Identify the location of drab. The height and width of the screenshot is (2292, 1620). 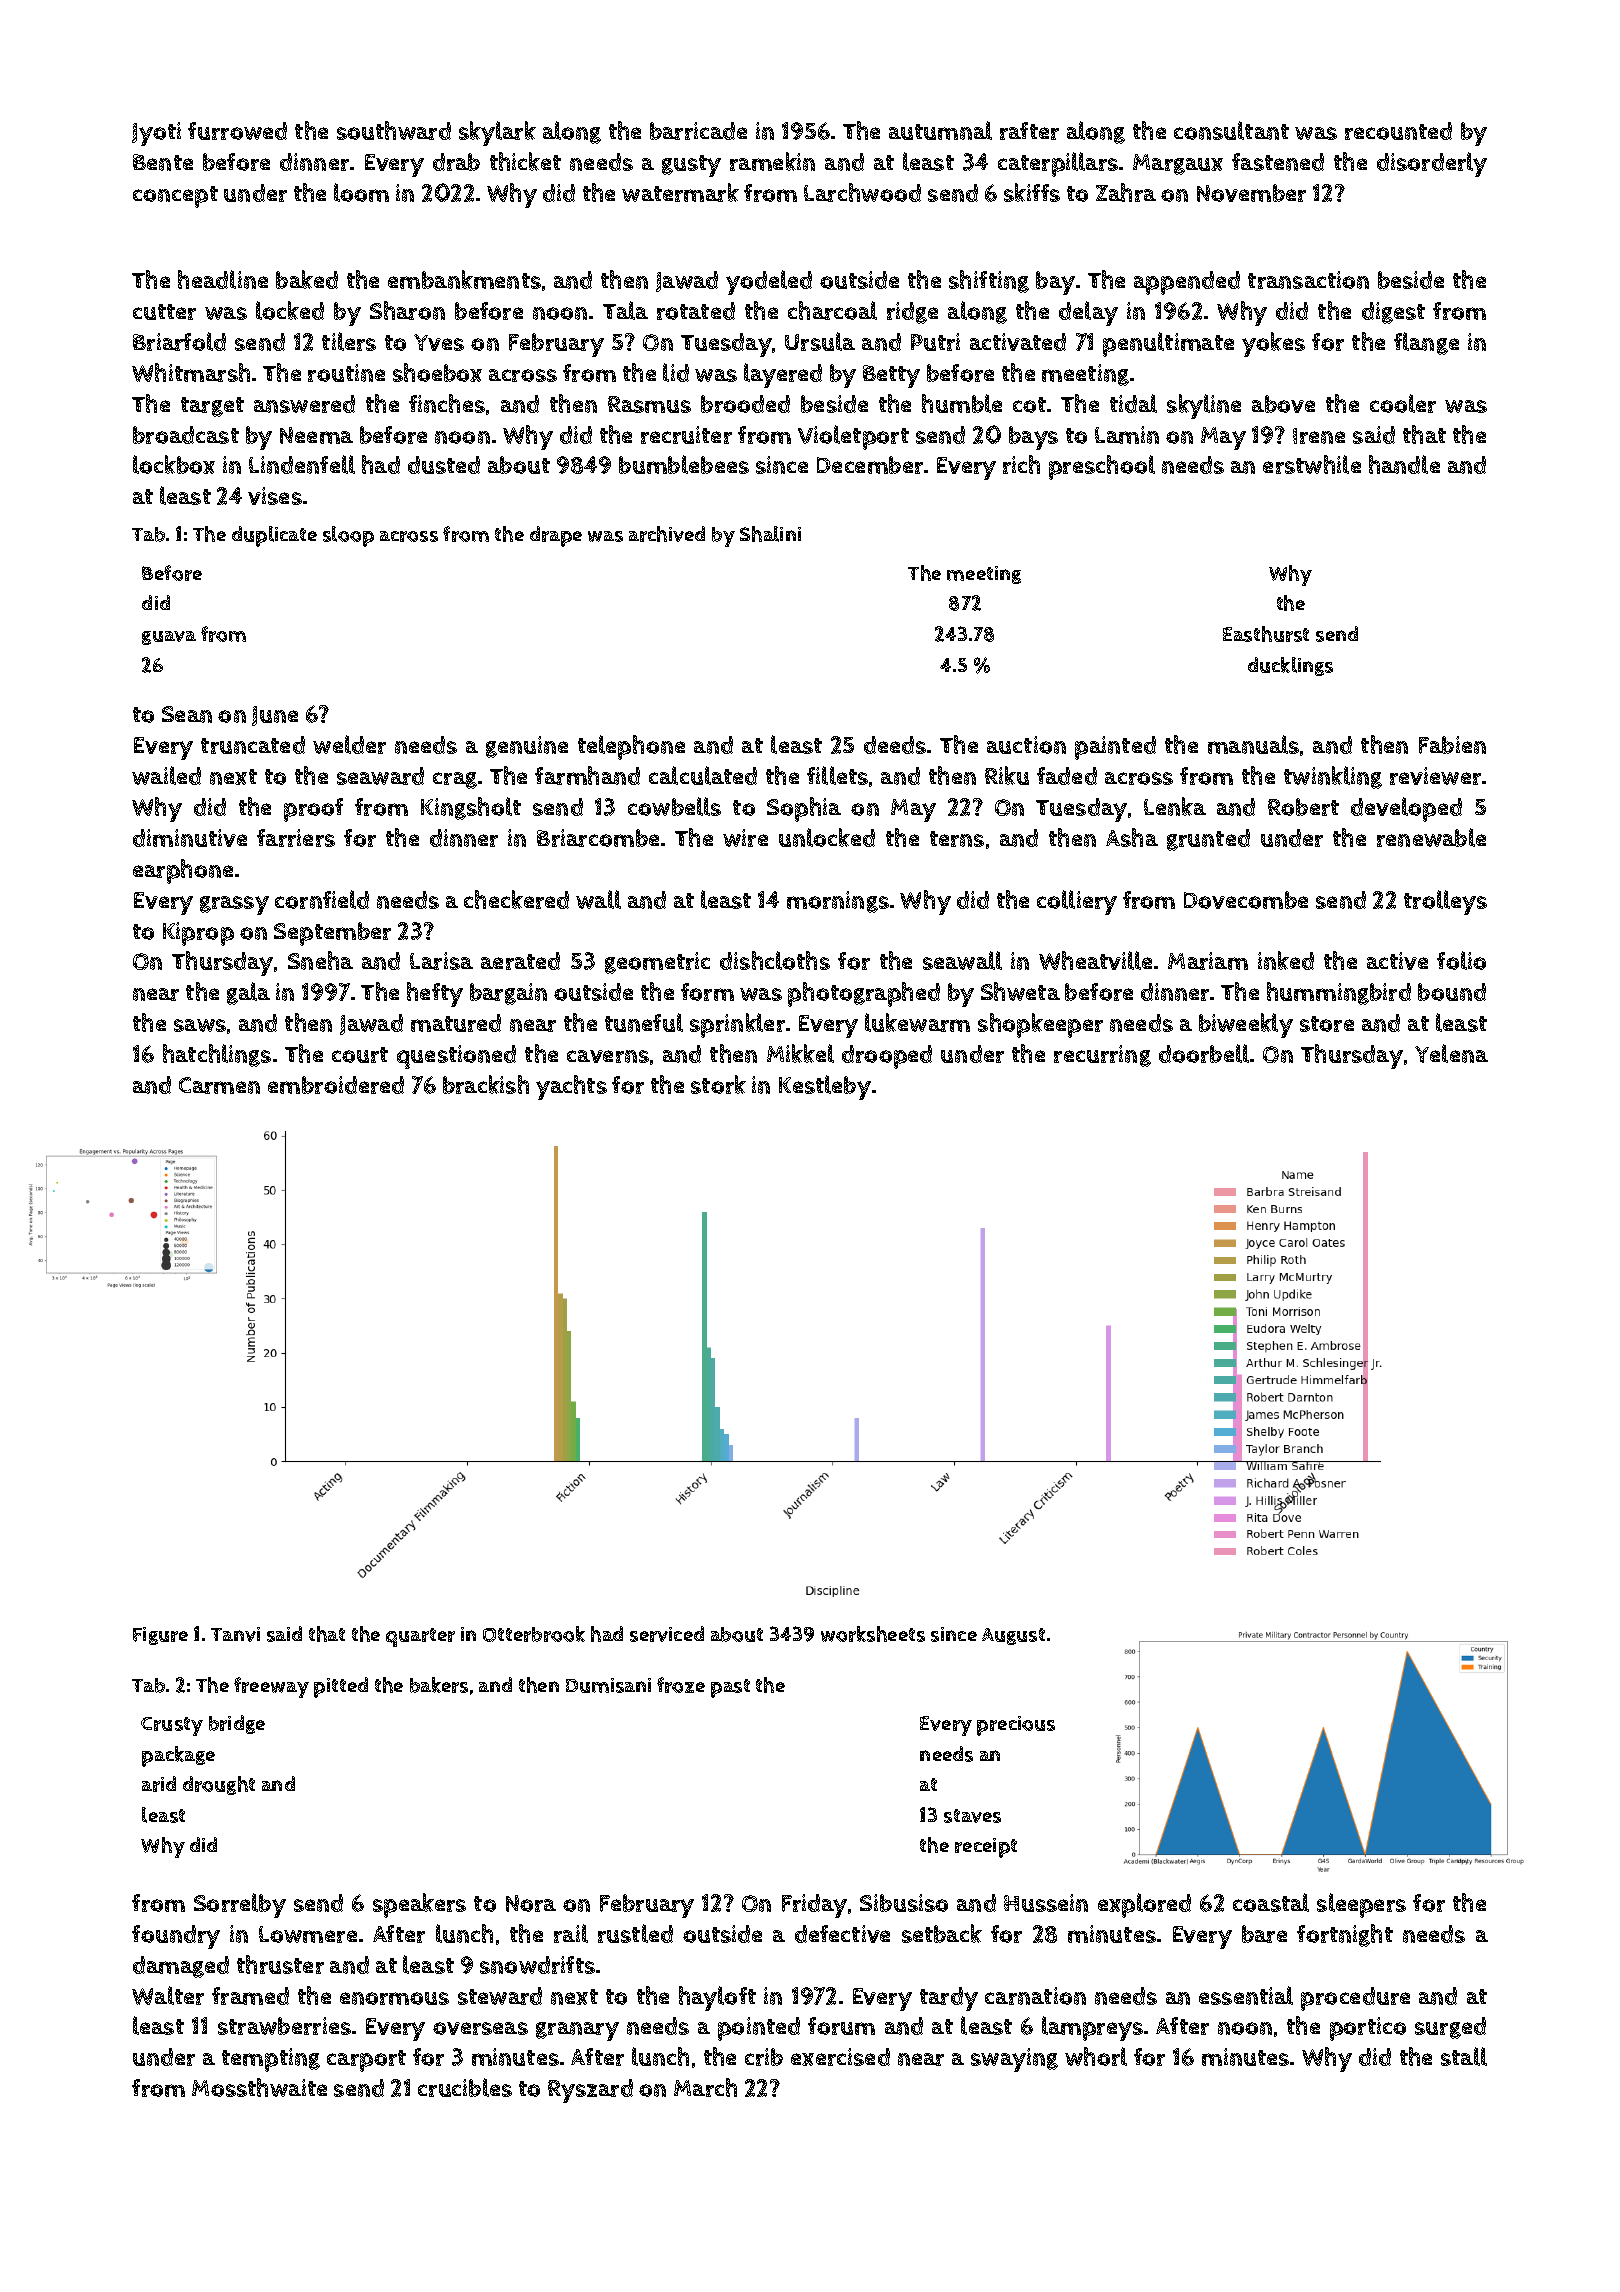
(456, 162).
